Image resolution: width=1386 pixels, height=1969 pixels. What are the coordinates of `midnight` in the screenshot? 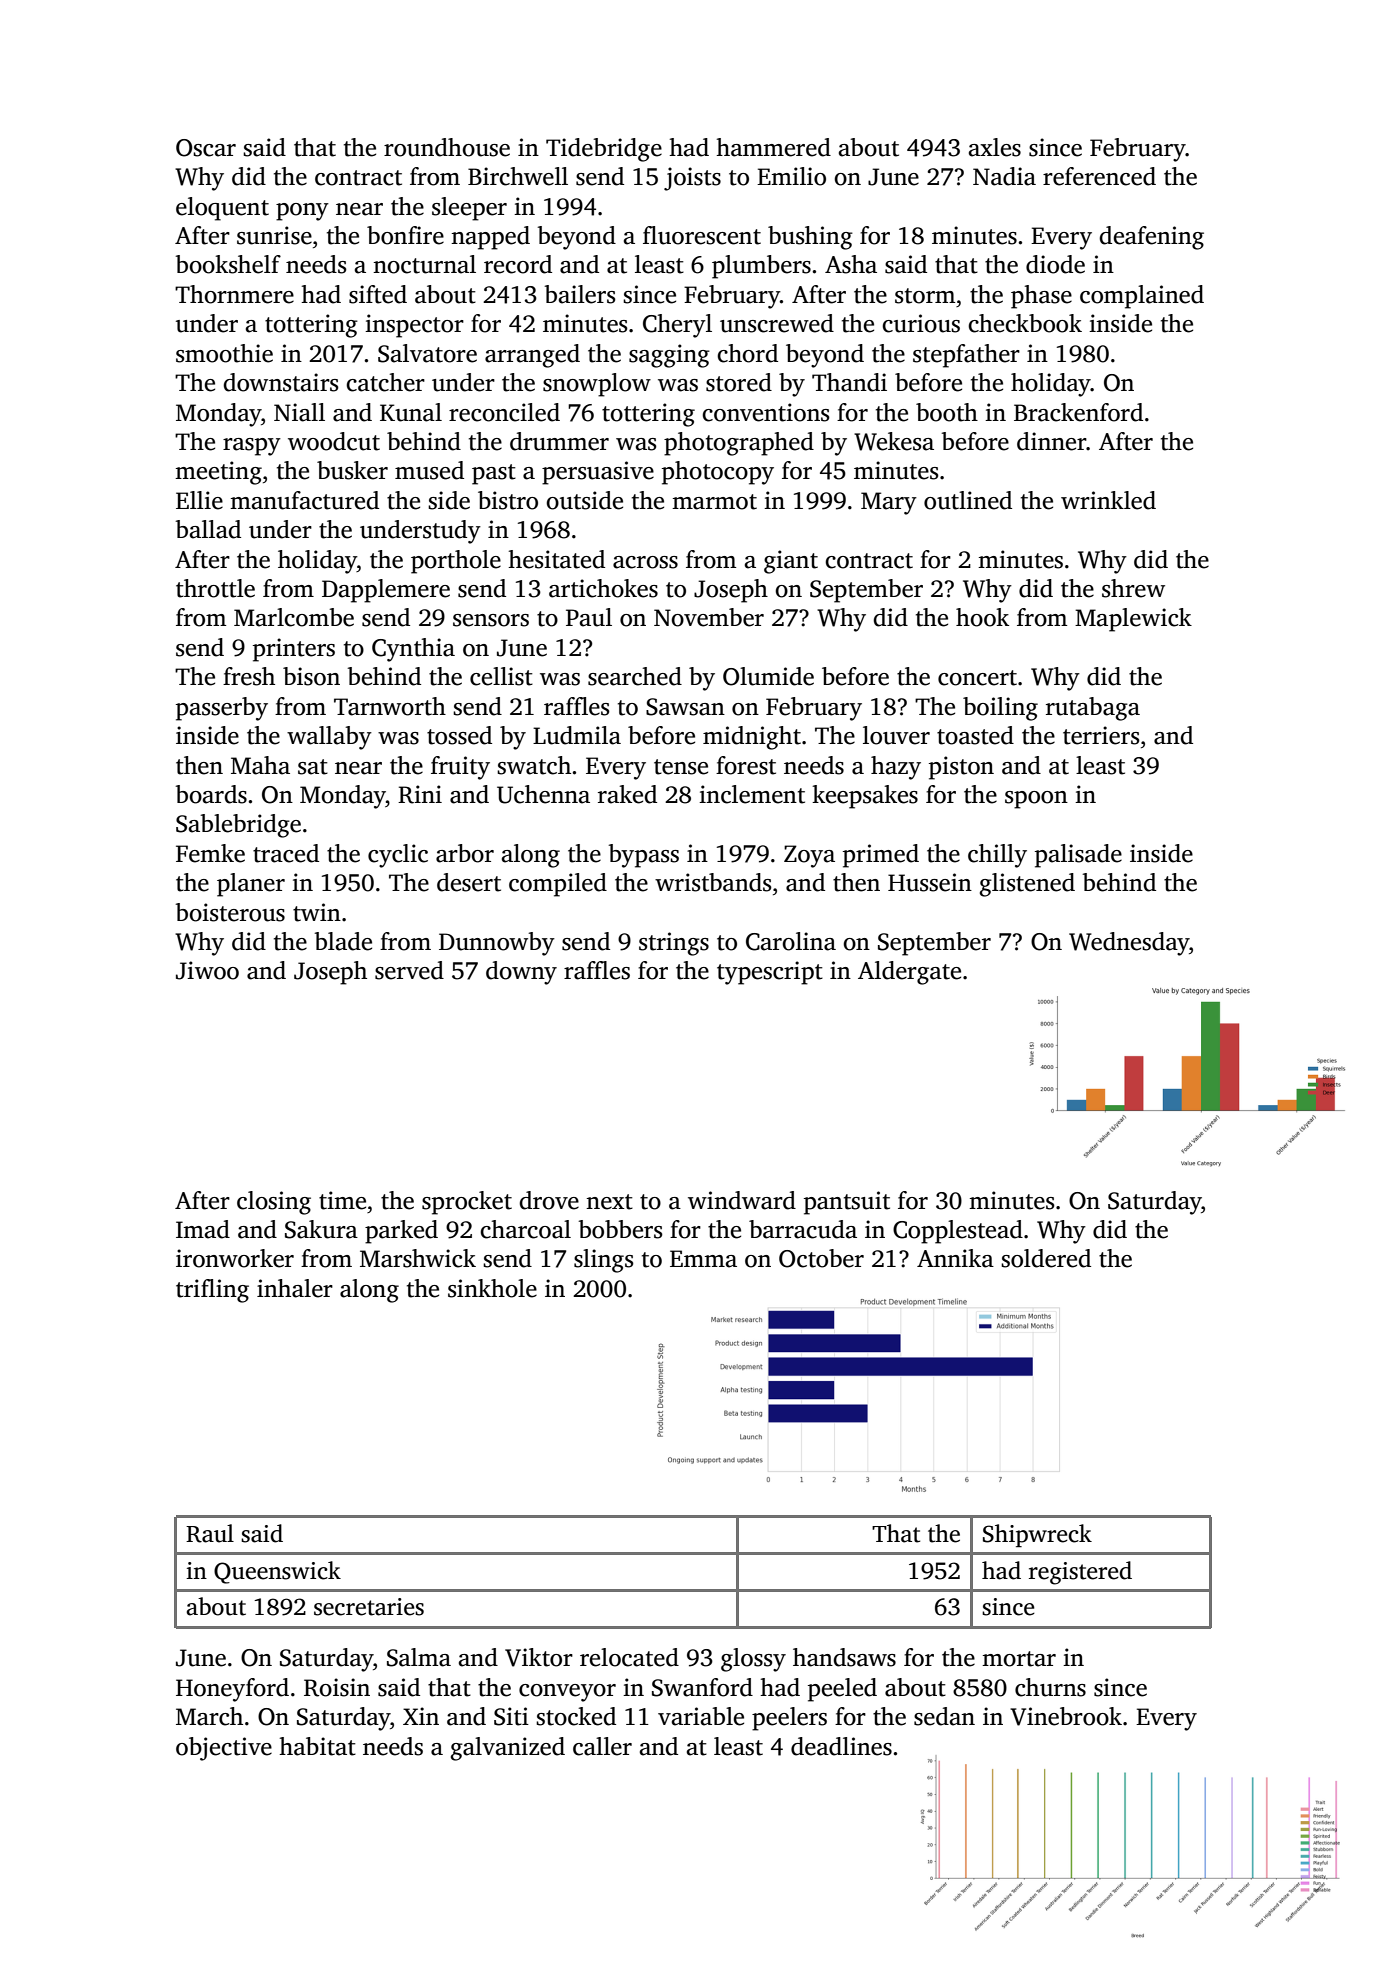 It's located at (752, 738).
